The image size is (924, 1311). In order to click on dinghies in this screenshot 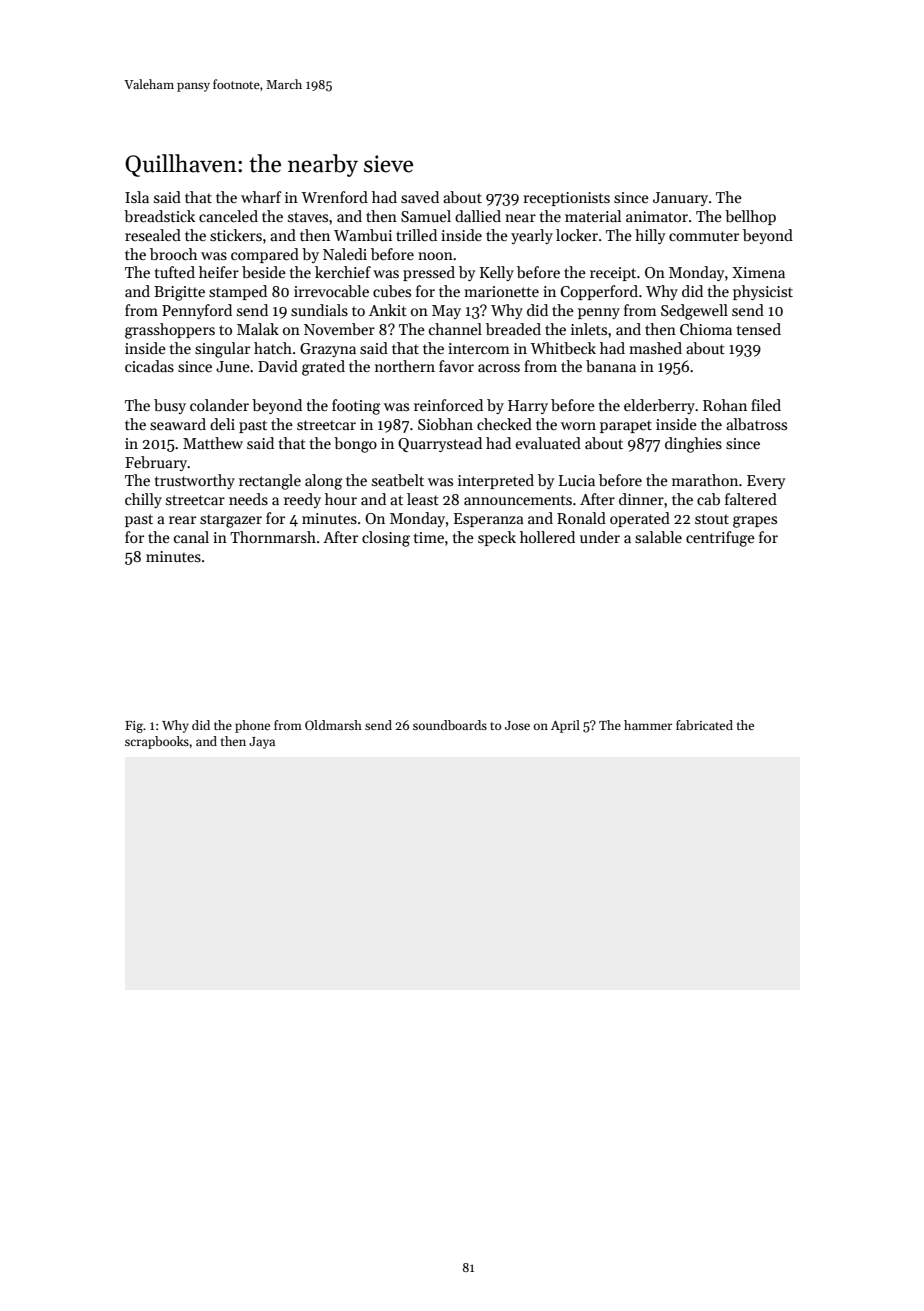, I will do `click(693, 445)`.
